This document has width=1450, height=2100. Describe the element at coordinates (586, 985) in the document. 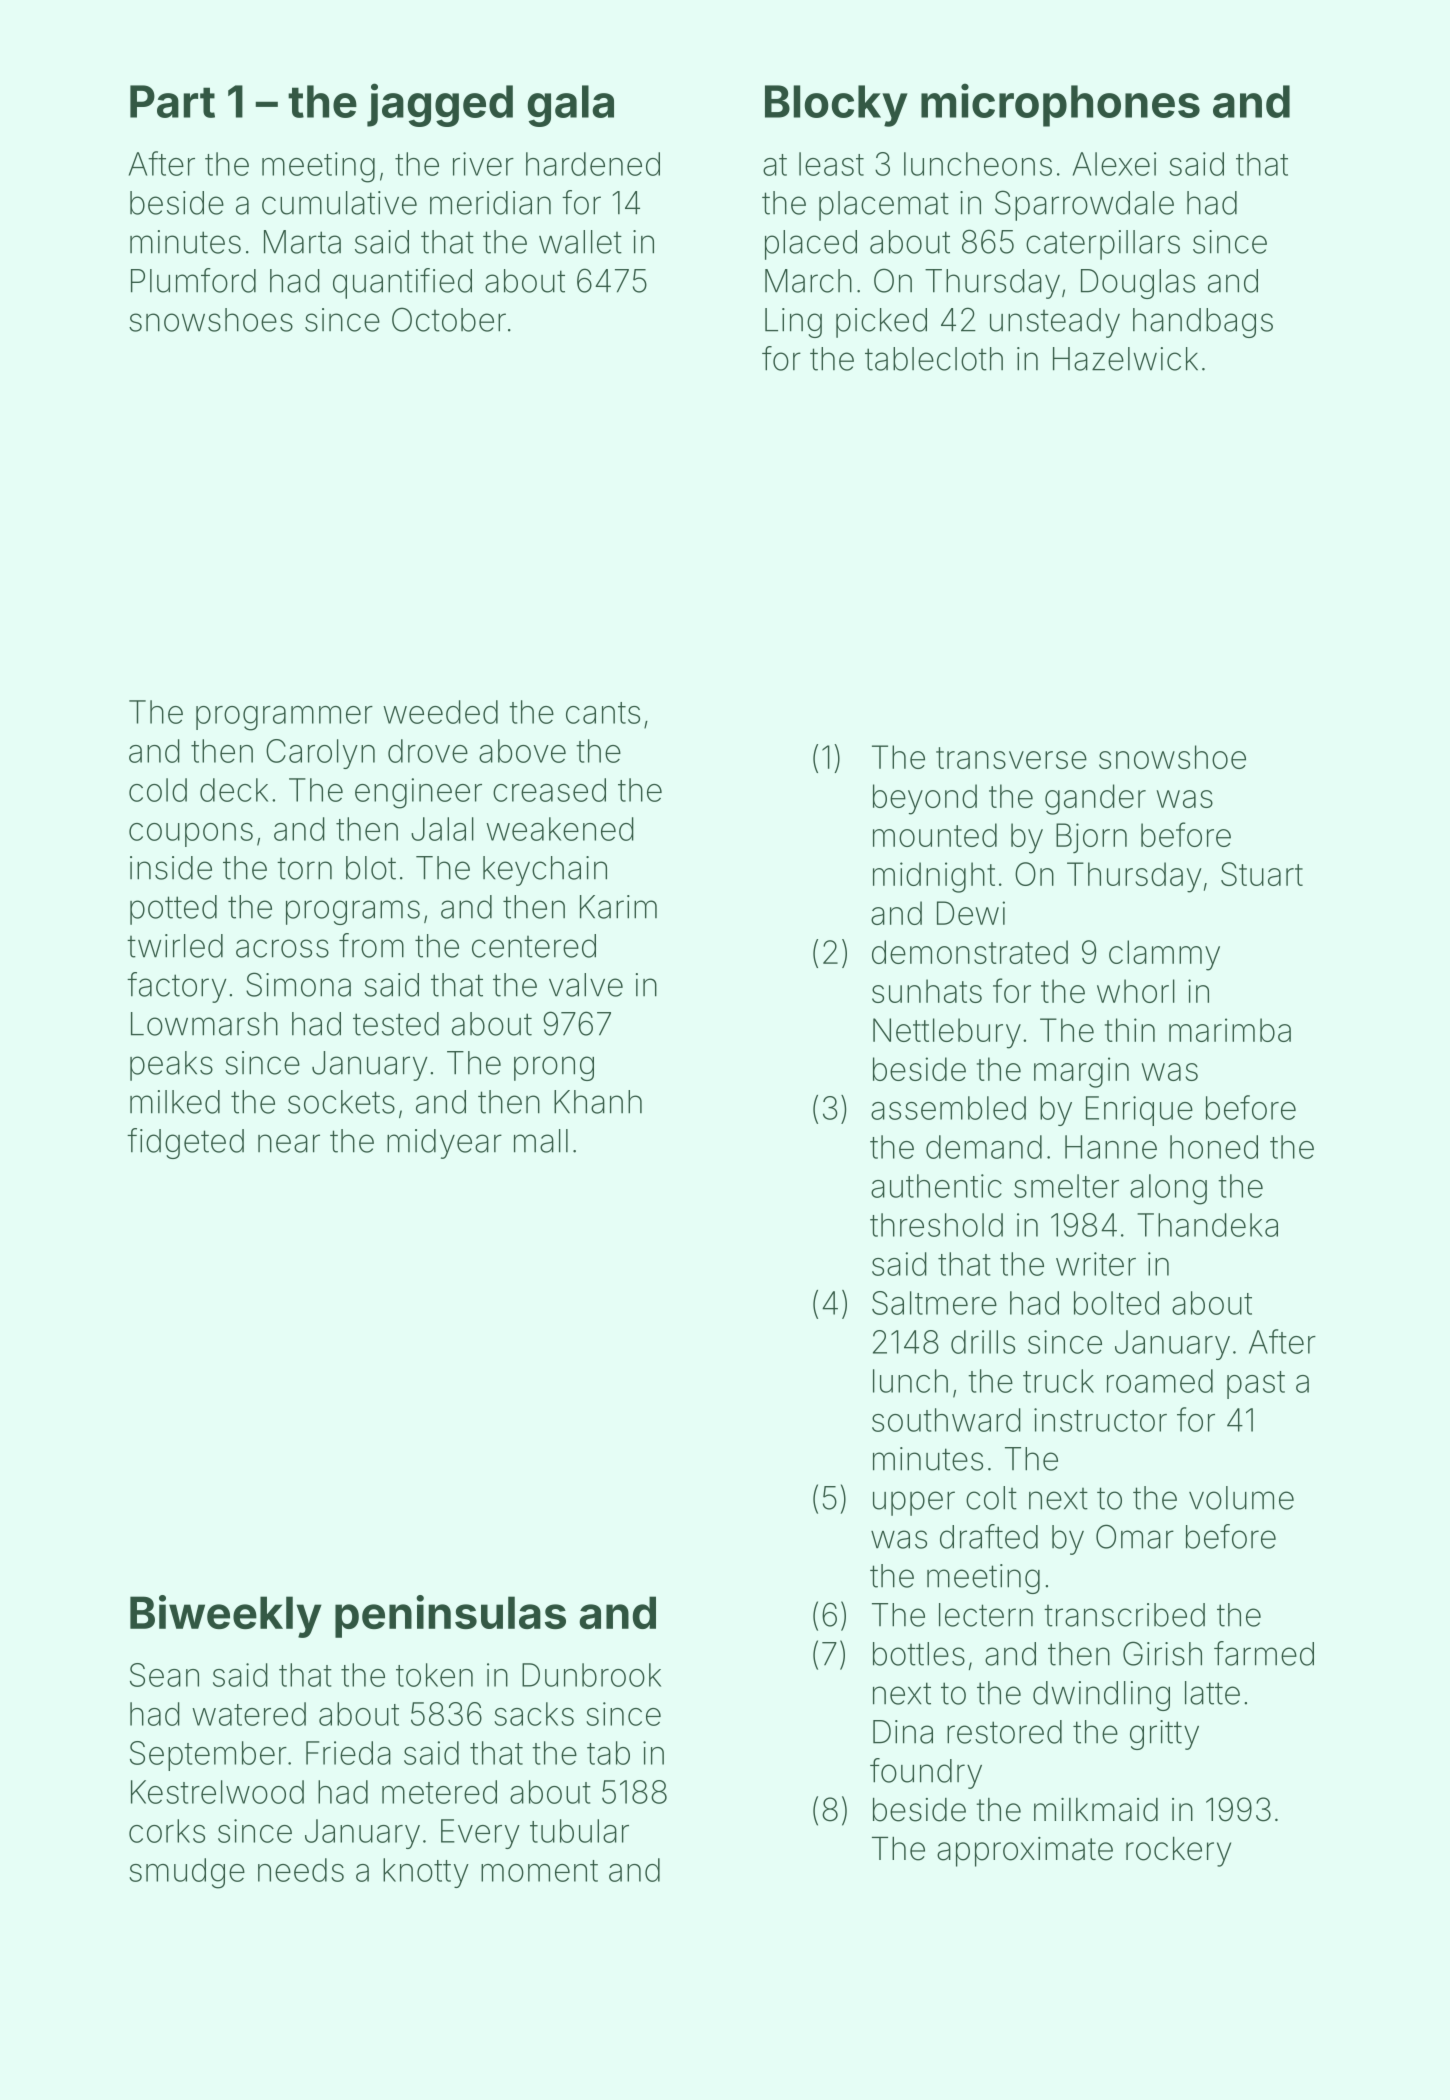

I see `valve` at that location.
